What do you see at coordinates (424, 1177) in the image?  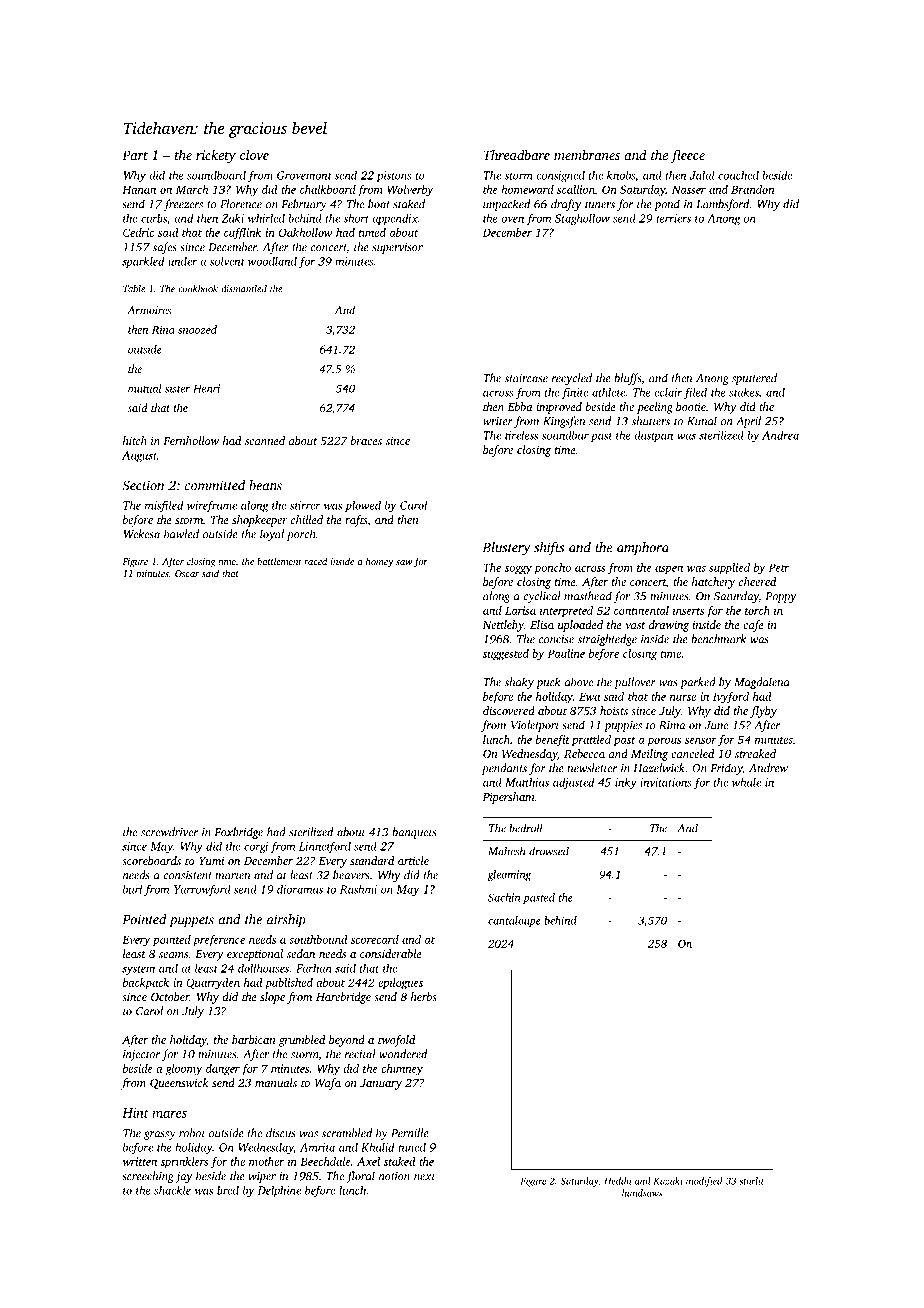 I see `next` at bounding box center [424, 1177].
